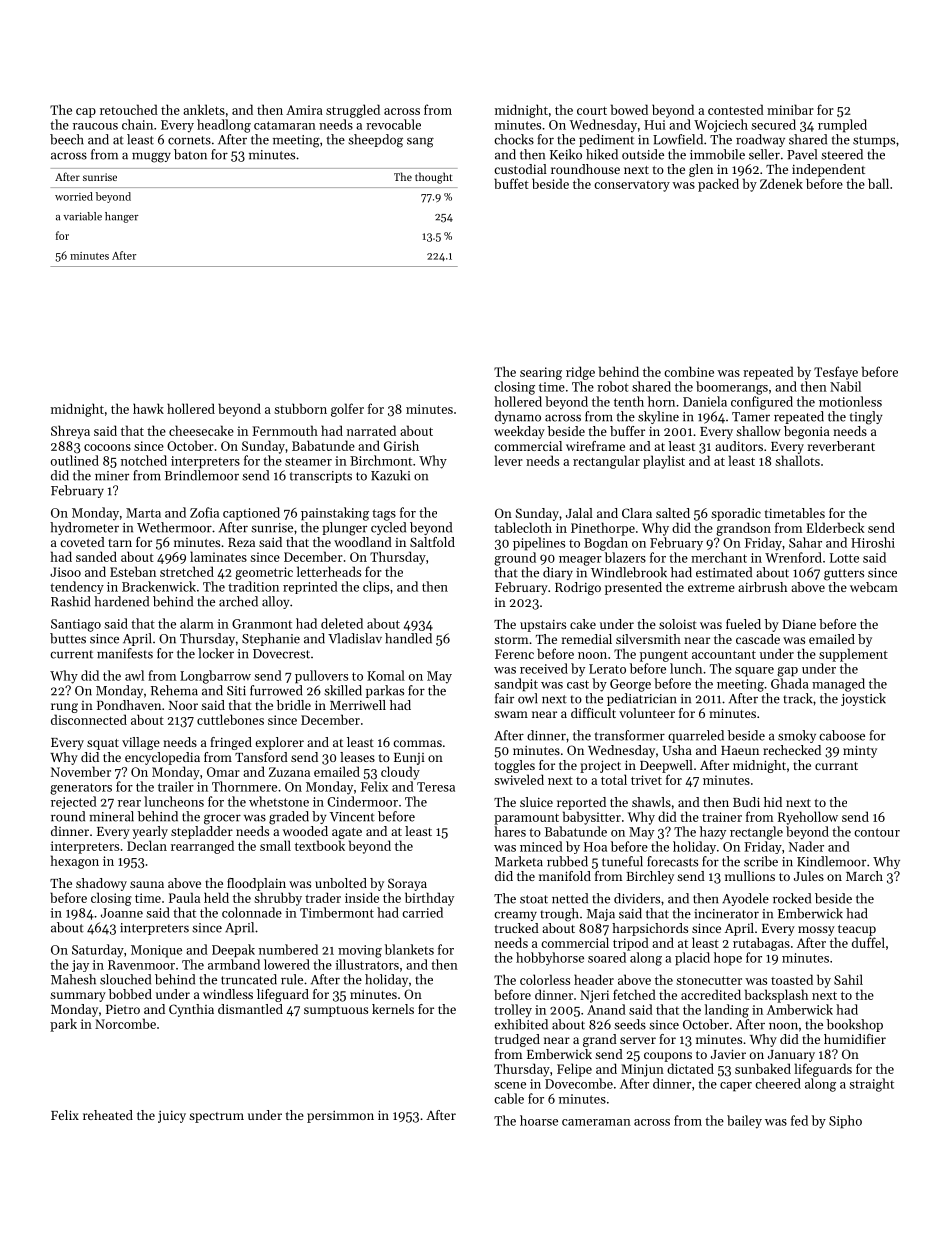 Image resolution: width=952 pixels, height=1233 pixels. I want to click on storm, so click(511, 640).
